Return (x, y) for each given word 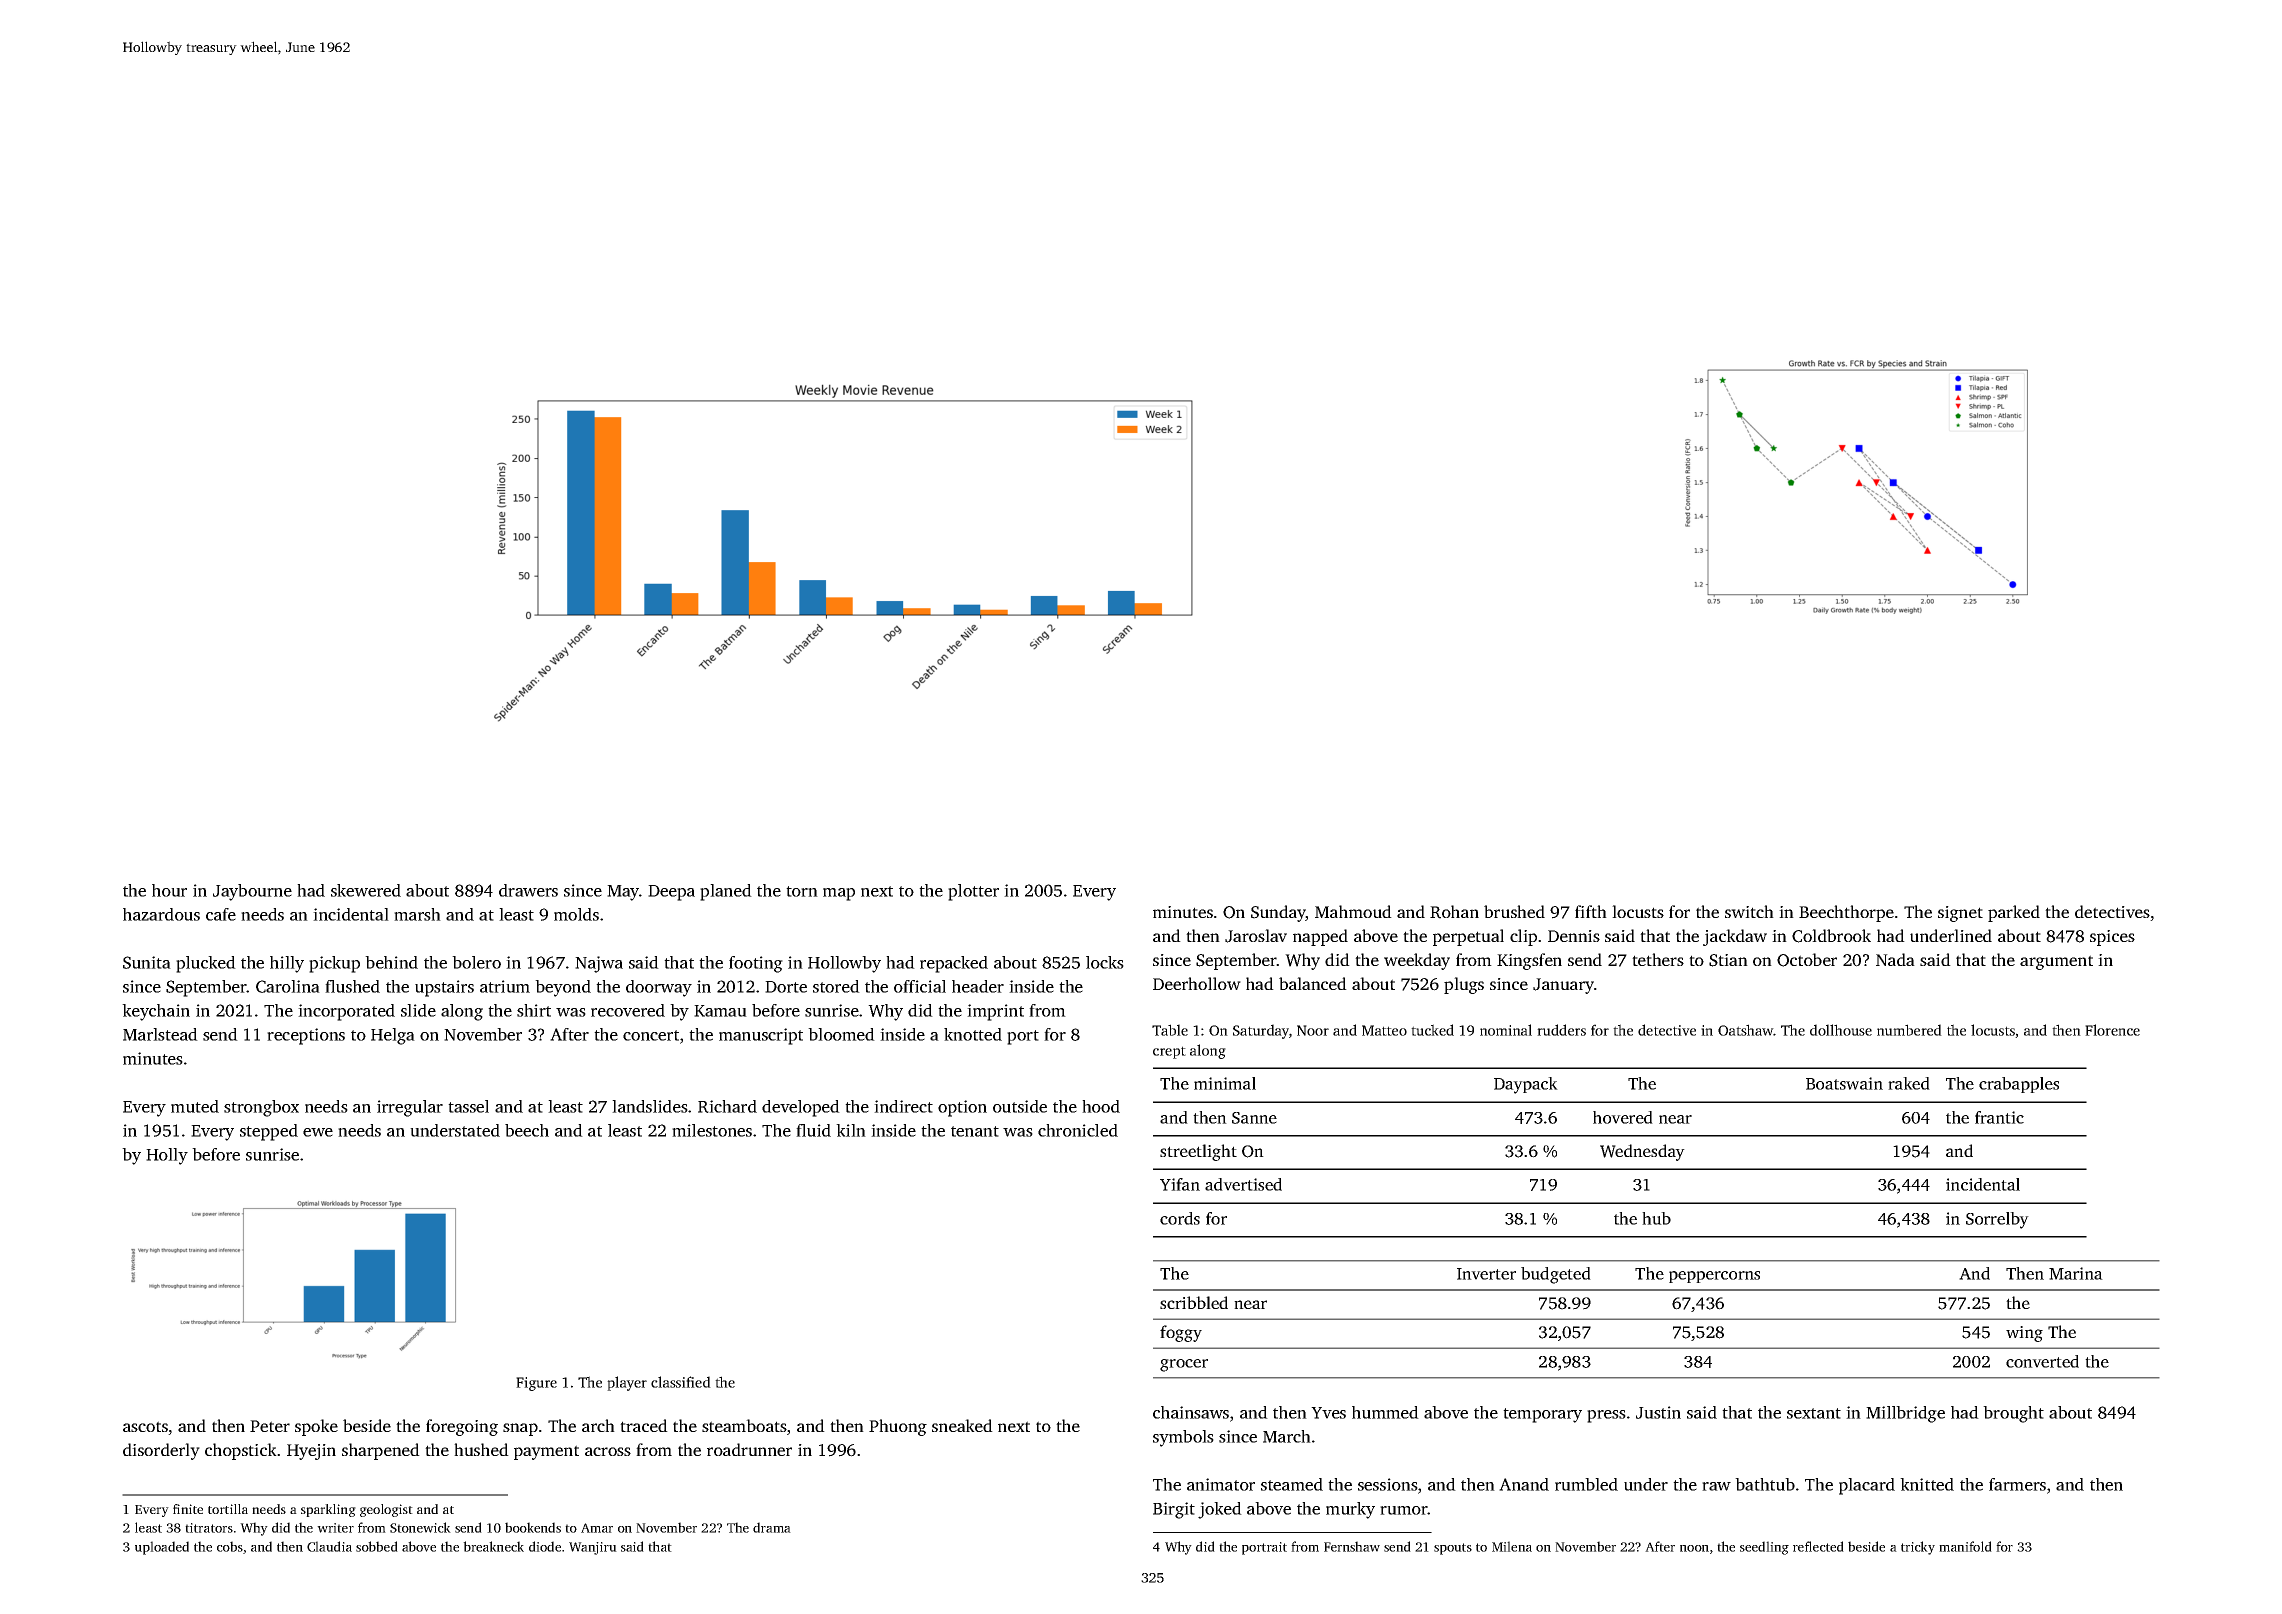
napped (1320, 937)
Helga (393, 1036)
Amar (597, 1528)
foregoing (462, 1427)
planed (726, 892)
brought (2013, 1414)
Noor (1313, 1030)
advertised (1243, 1184)
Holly (167, 1156)
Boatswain (1844, 1083)
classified (681, 1382)
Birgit (1174, 1510)
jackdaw (1735, 937)
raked (1909, 1083)
